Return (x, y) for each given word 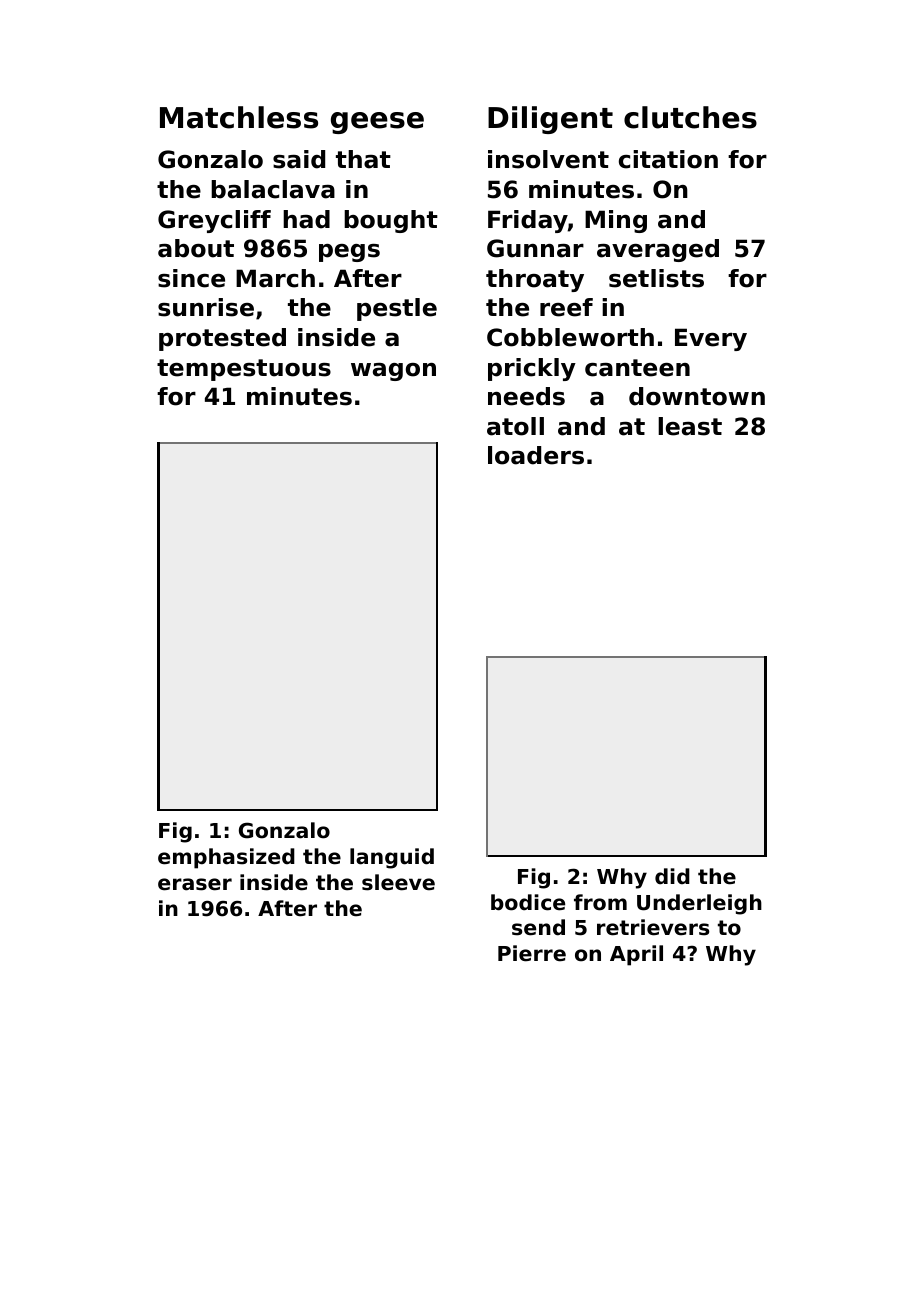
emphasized (226, 858)
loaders (536, 455)
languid (392, 858)
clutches (690, 117)
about (196, 248)
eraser (195, 884)
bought (391, 221)
